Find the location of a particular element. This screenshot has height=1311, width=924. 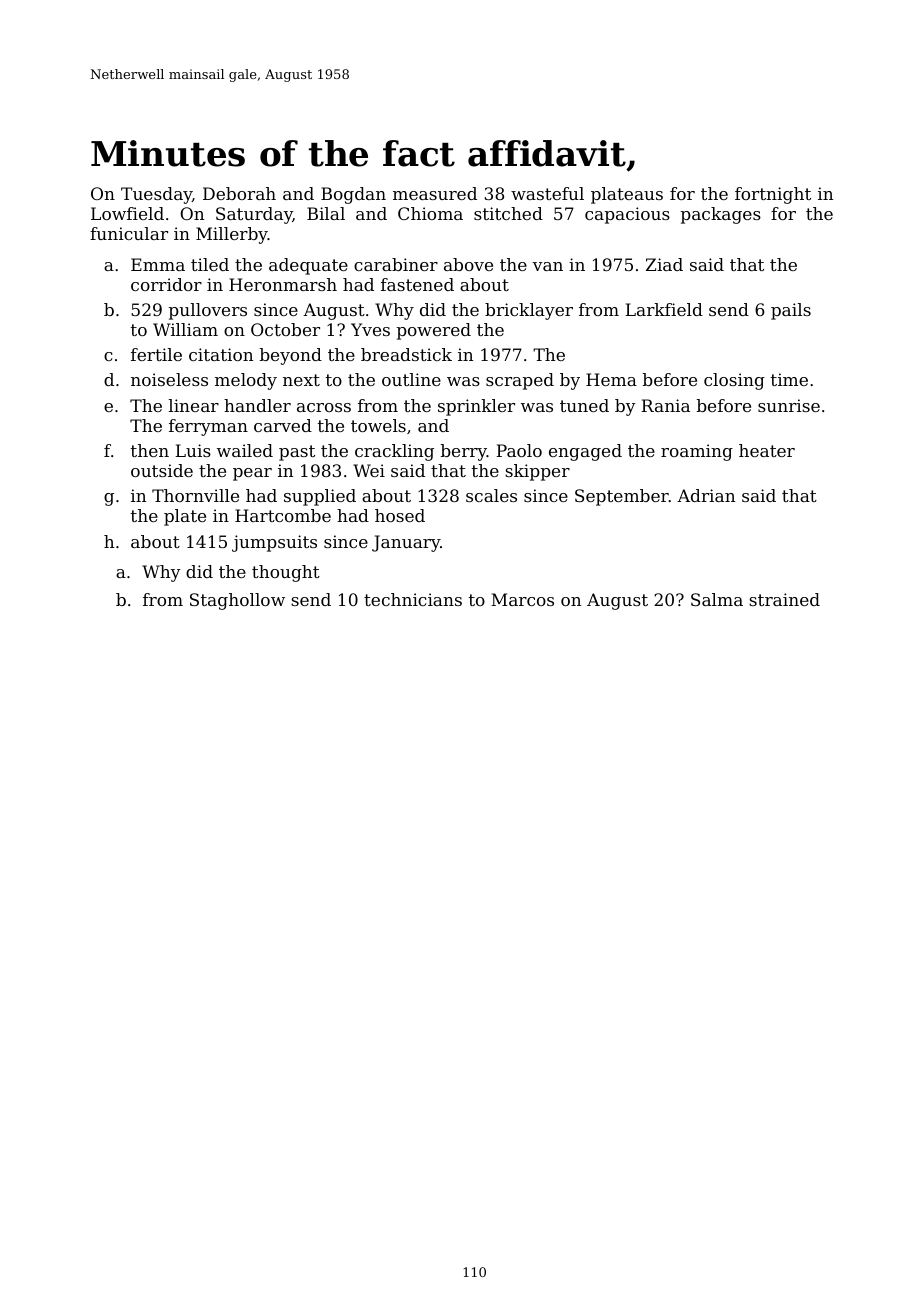

Emma is located at coordinates (158, 264).
